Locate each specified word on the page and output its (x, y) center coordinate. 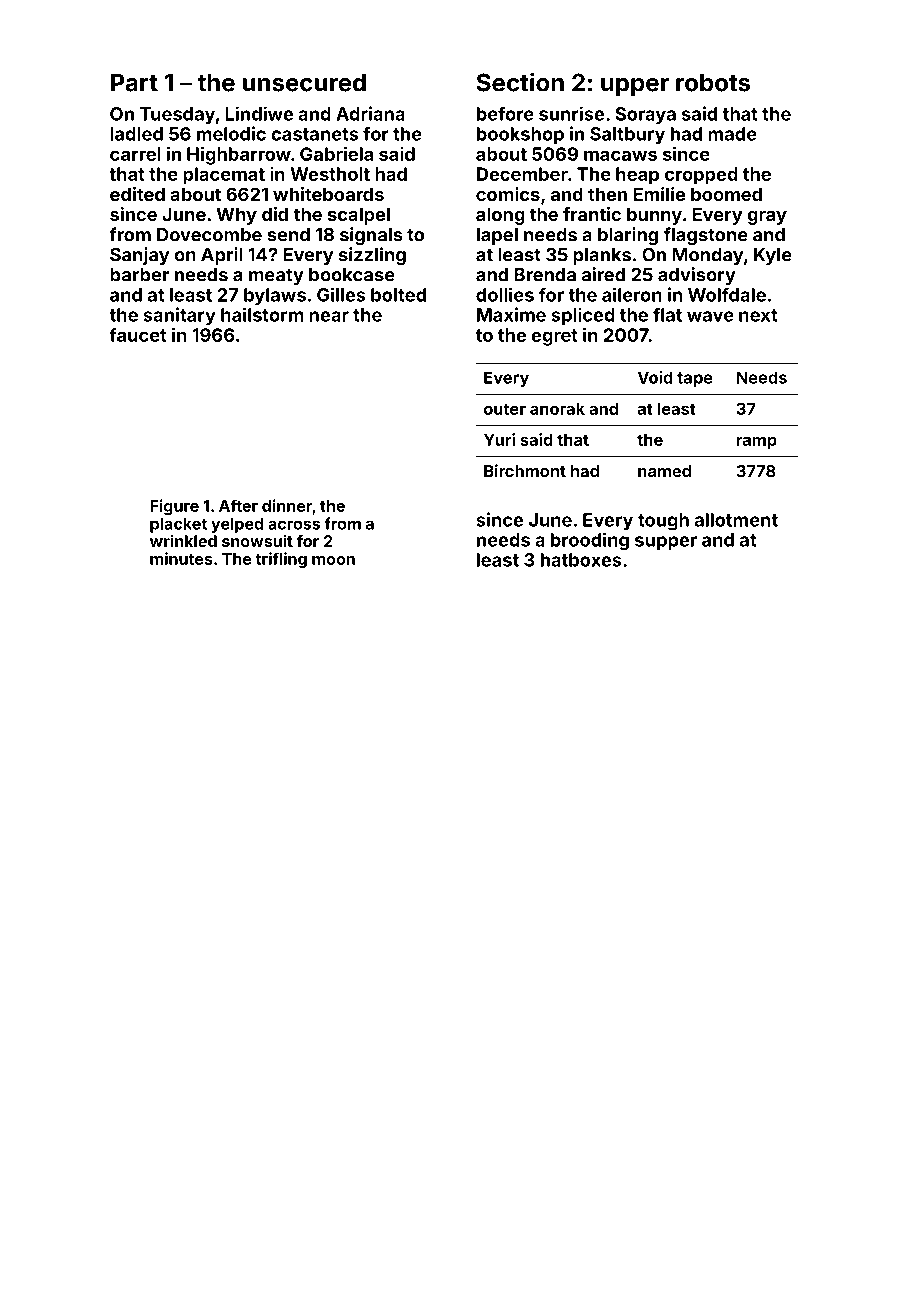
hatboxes (581, 560)
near (329, 316)
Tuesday (177, 116)
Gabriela (336, 153)
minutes (181, 558)
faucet (137, 335)
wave (710, 316)
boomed (726, 194)
